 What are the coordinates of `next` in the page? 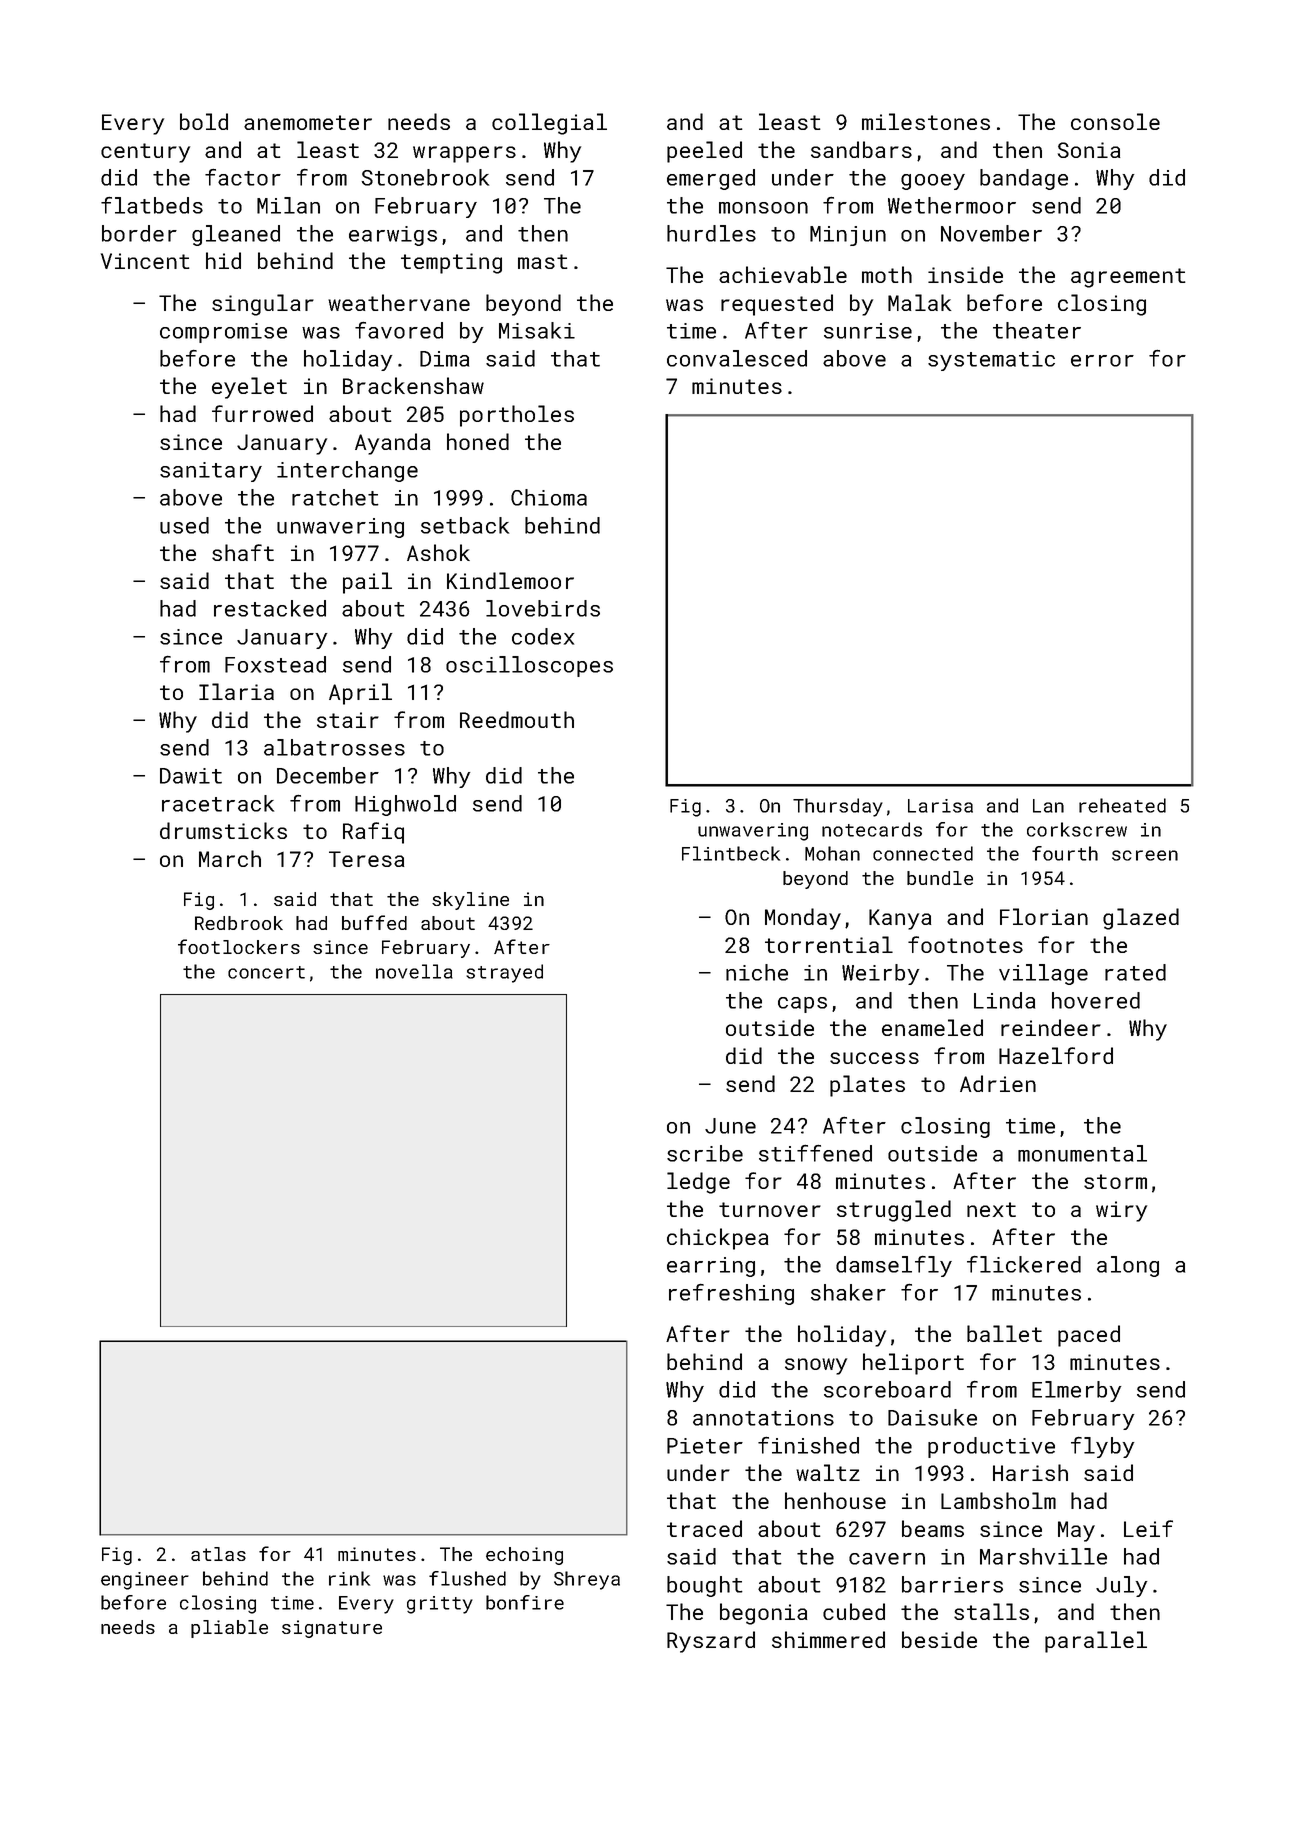 It's located at (991, 1209).
